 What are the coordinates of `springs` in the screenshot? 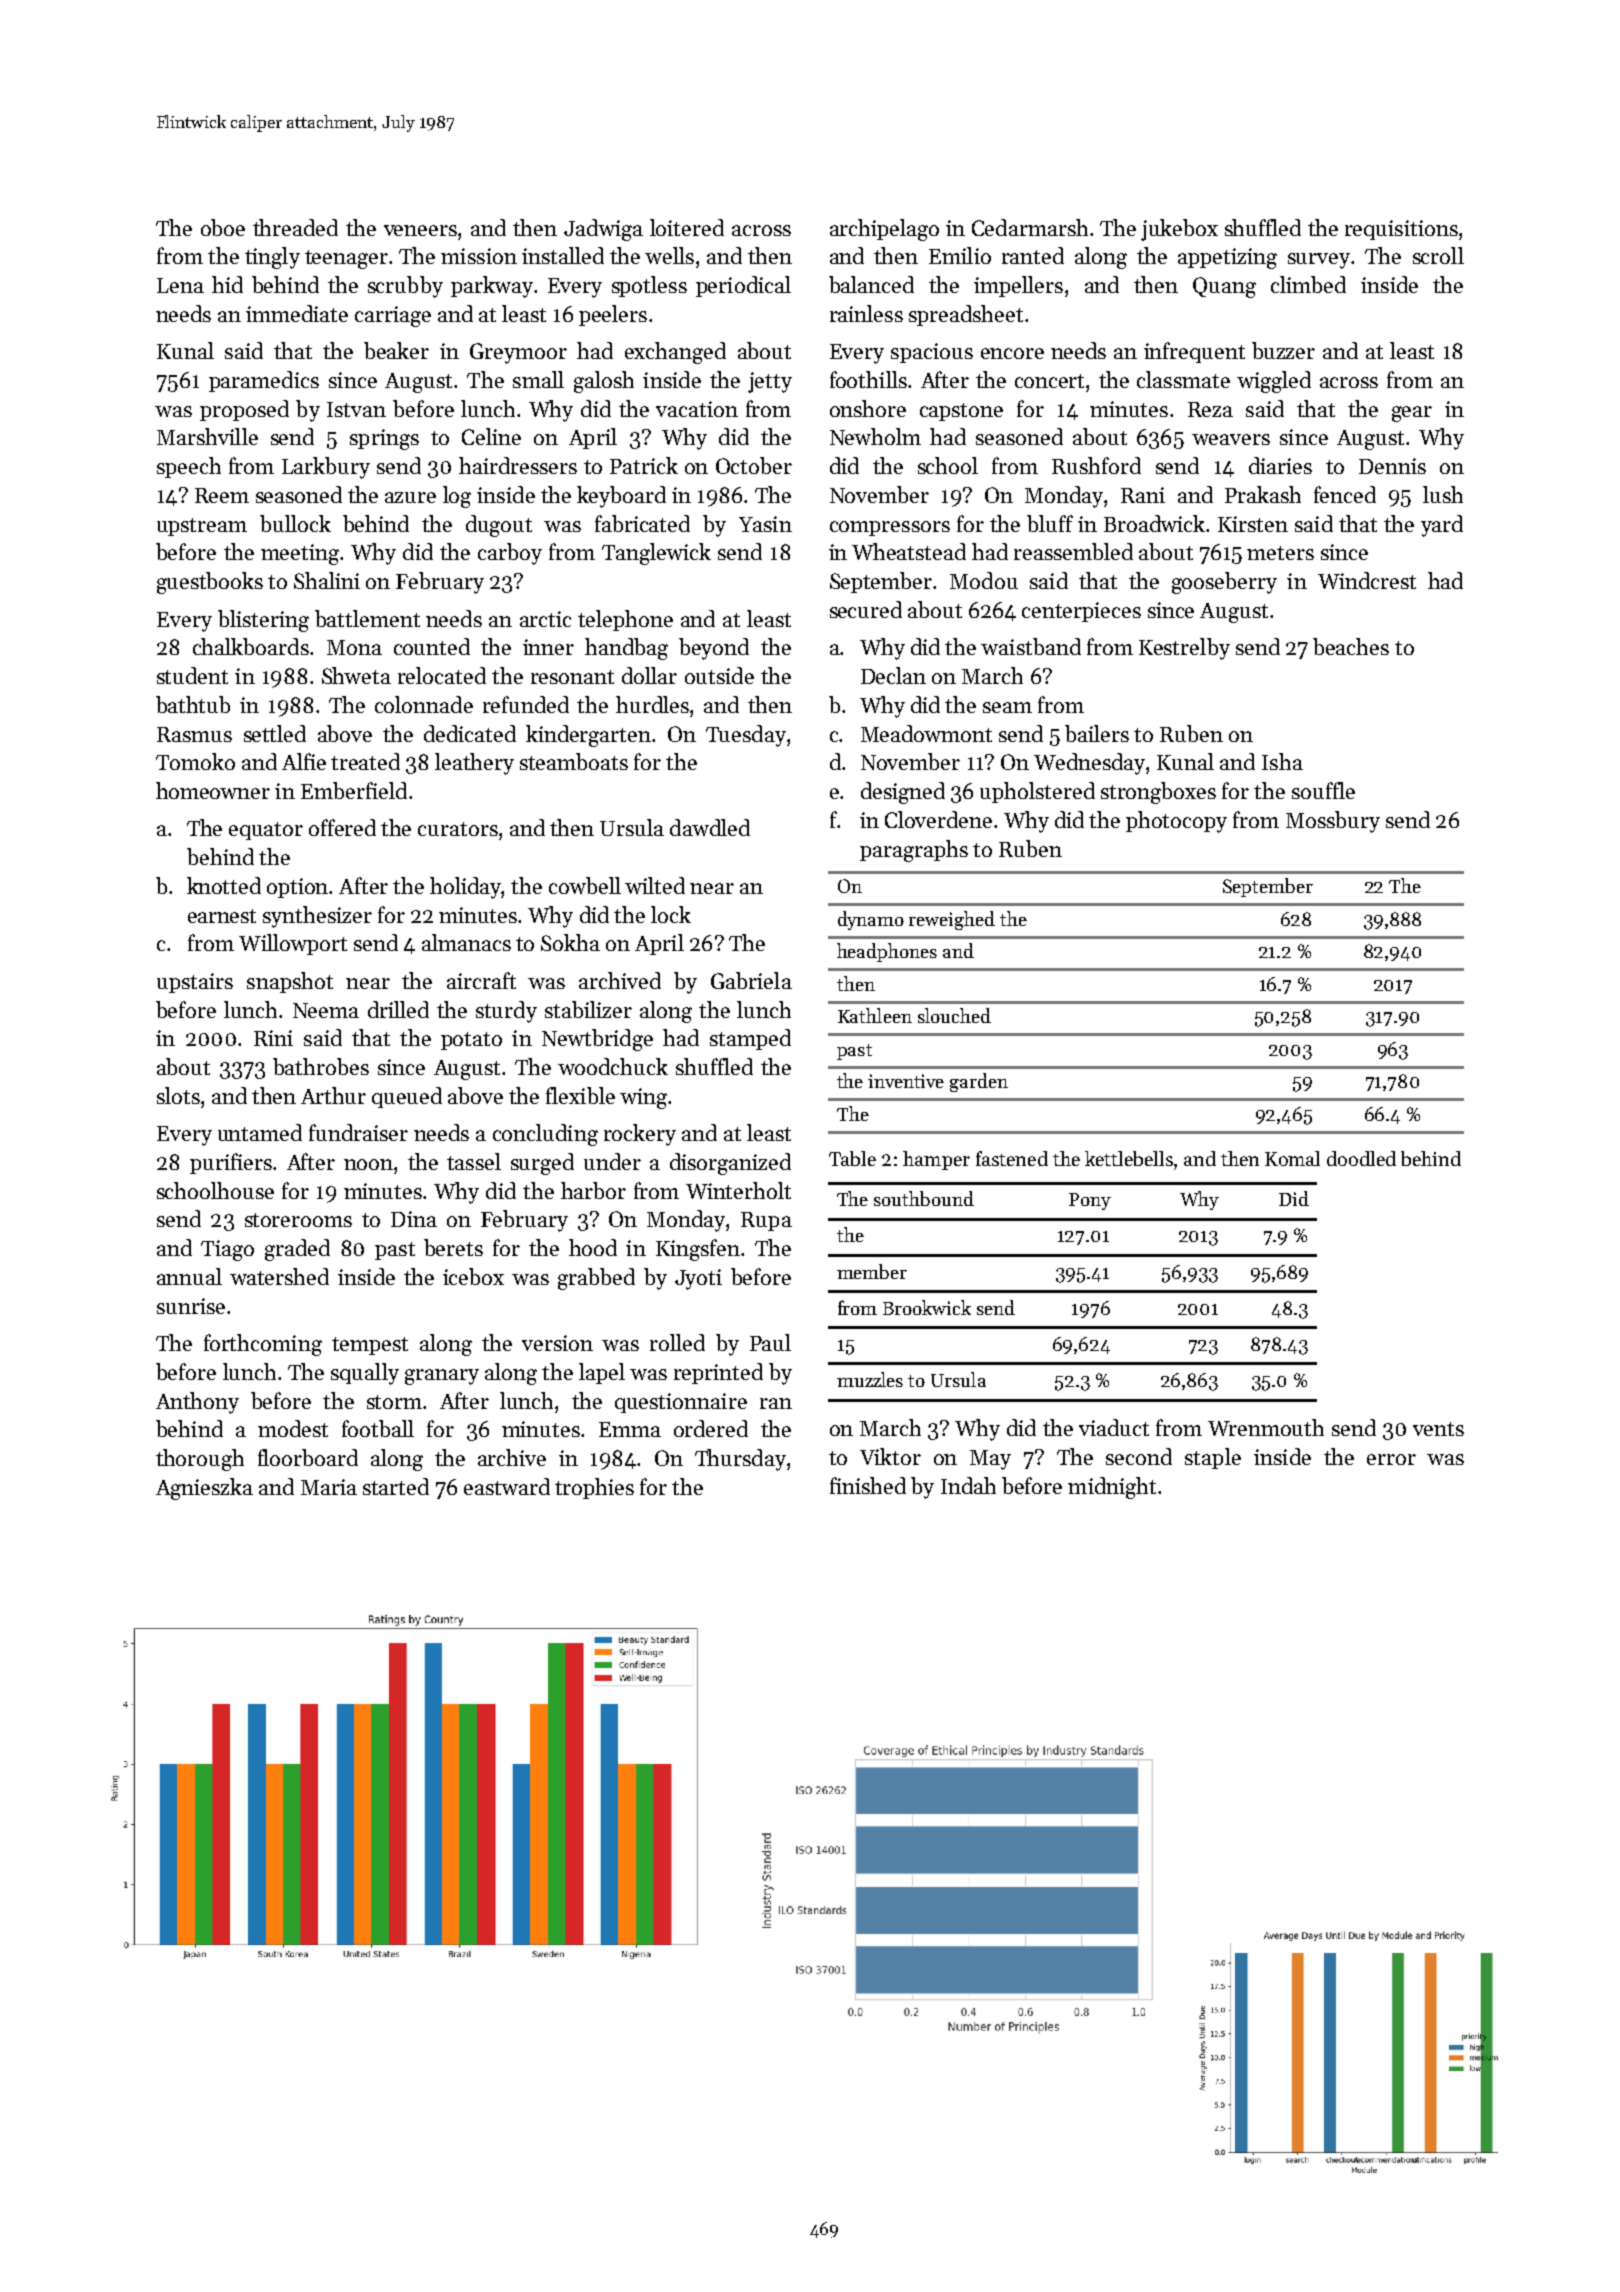 It's located at (384, 439).
